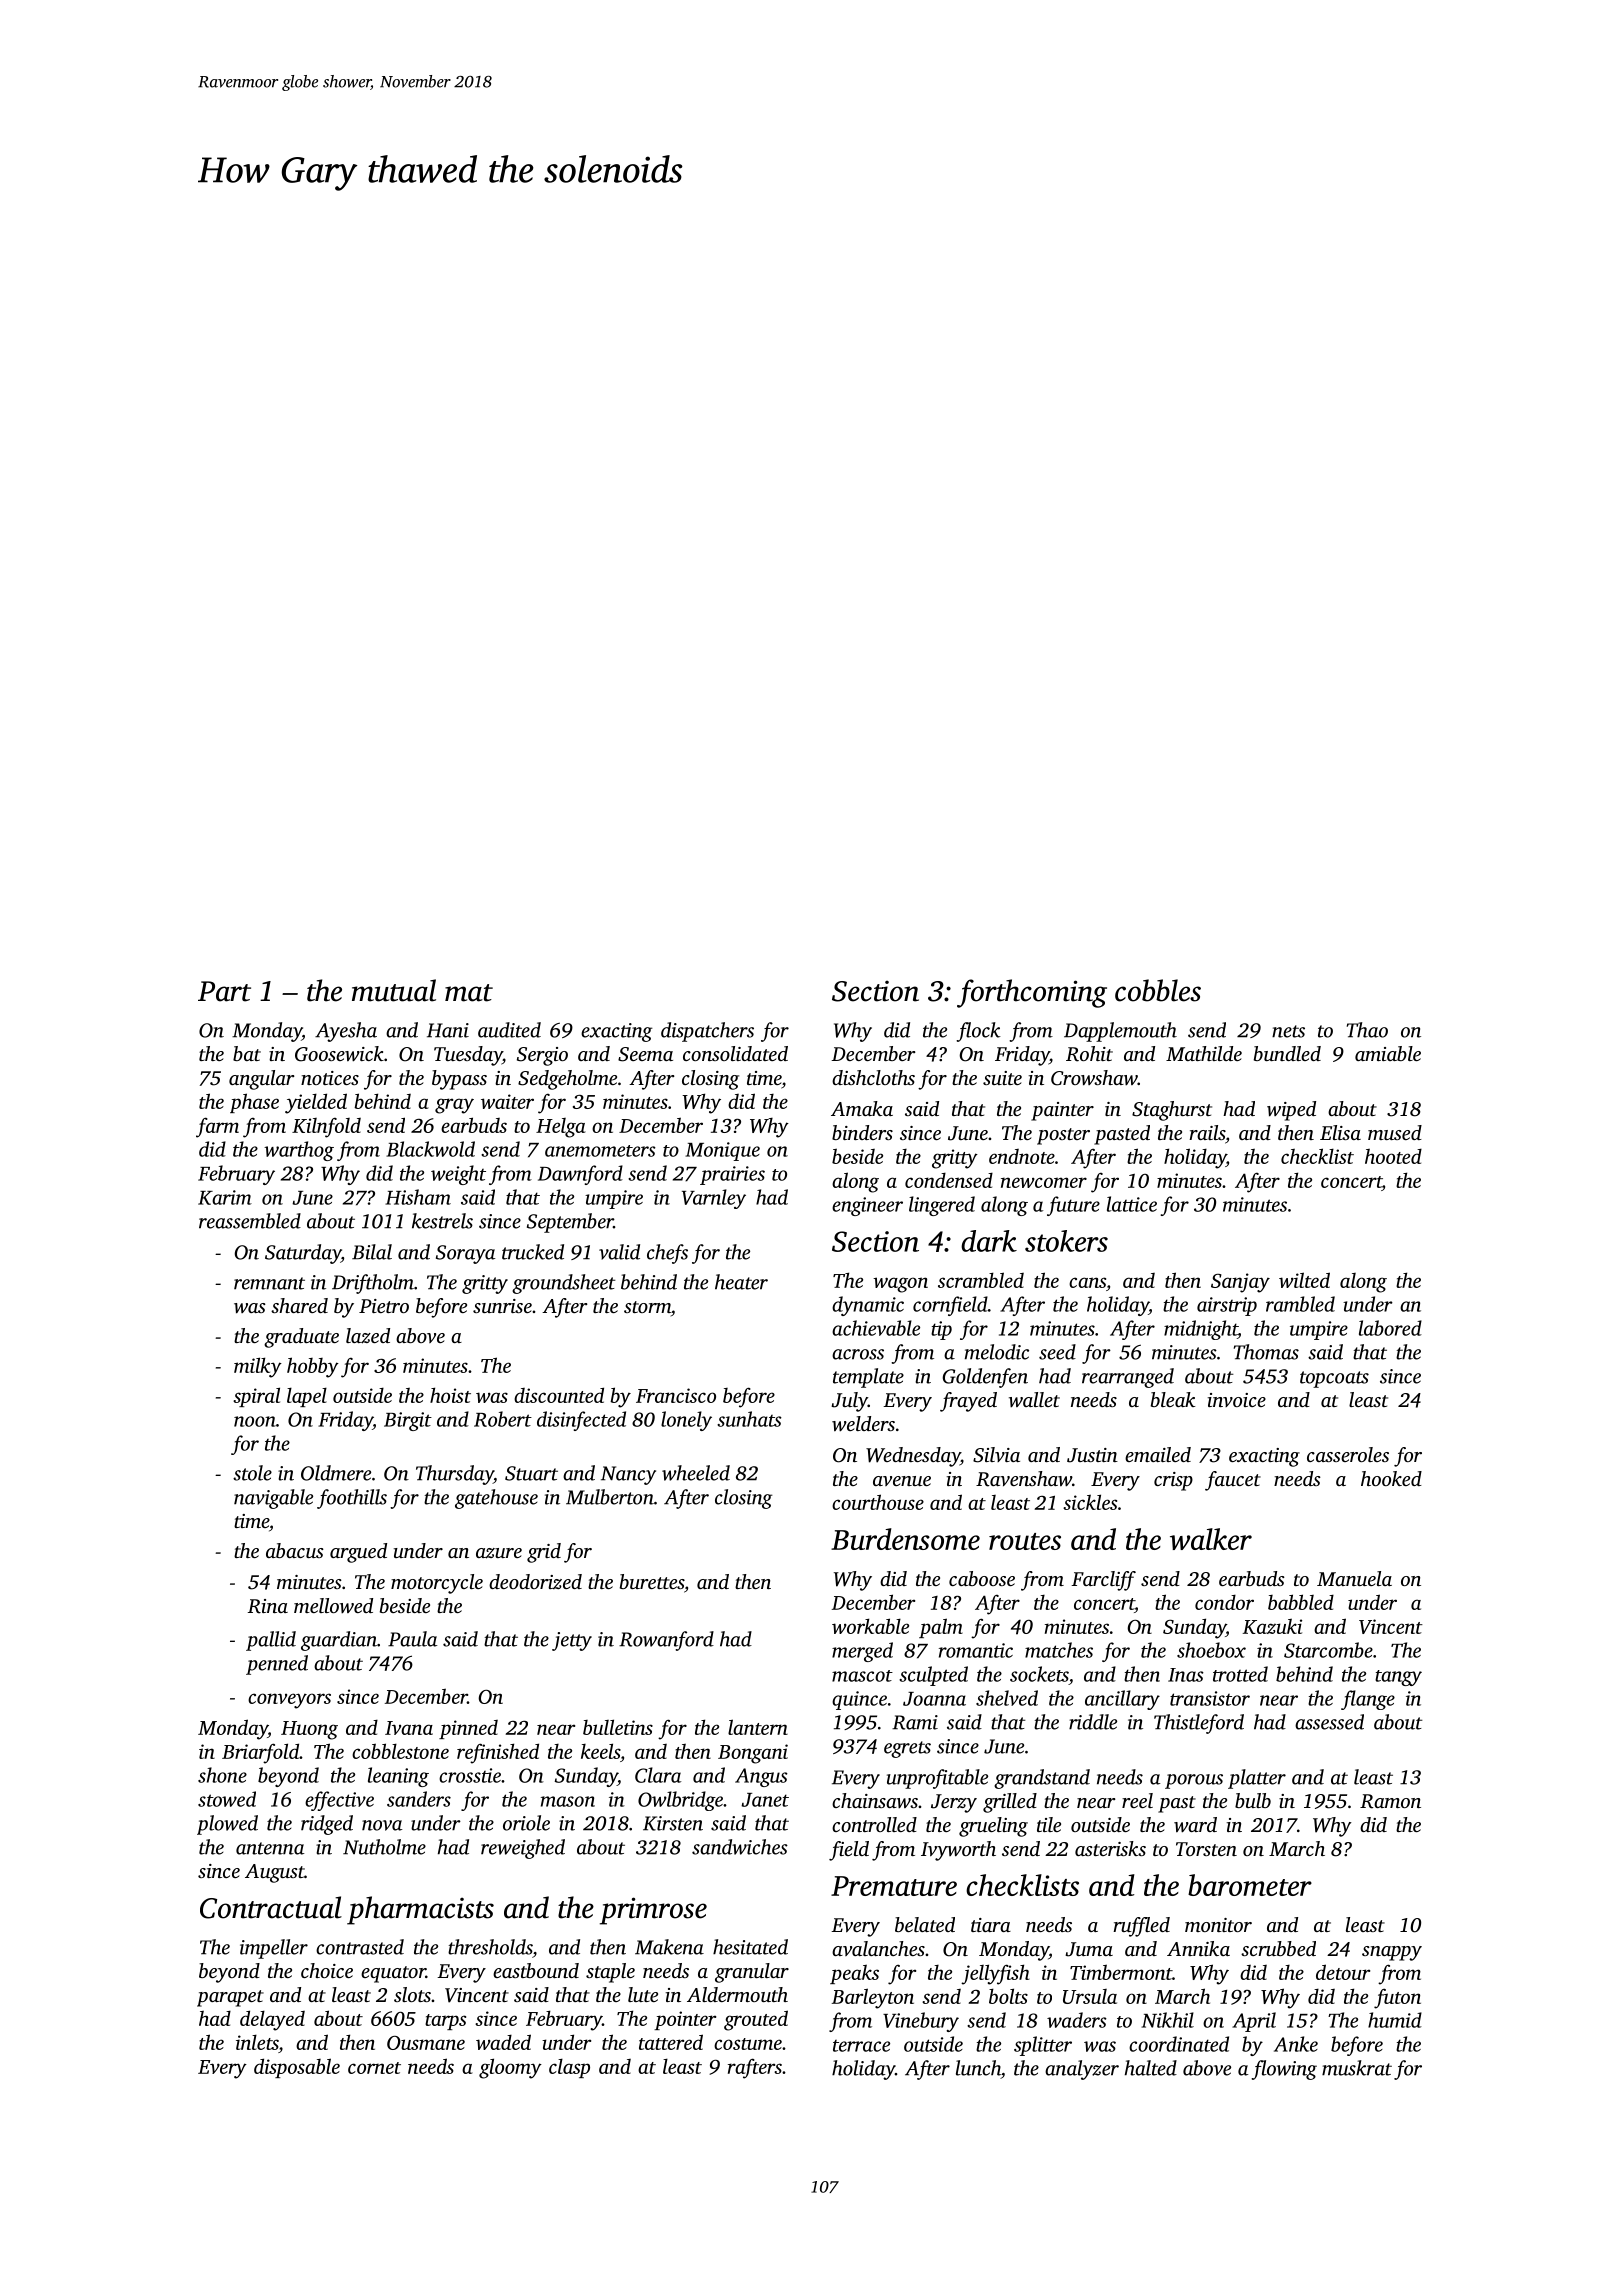  Describe the element at coordinates (224, 991) in the document. I see `Part` at that location.
